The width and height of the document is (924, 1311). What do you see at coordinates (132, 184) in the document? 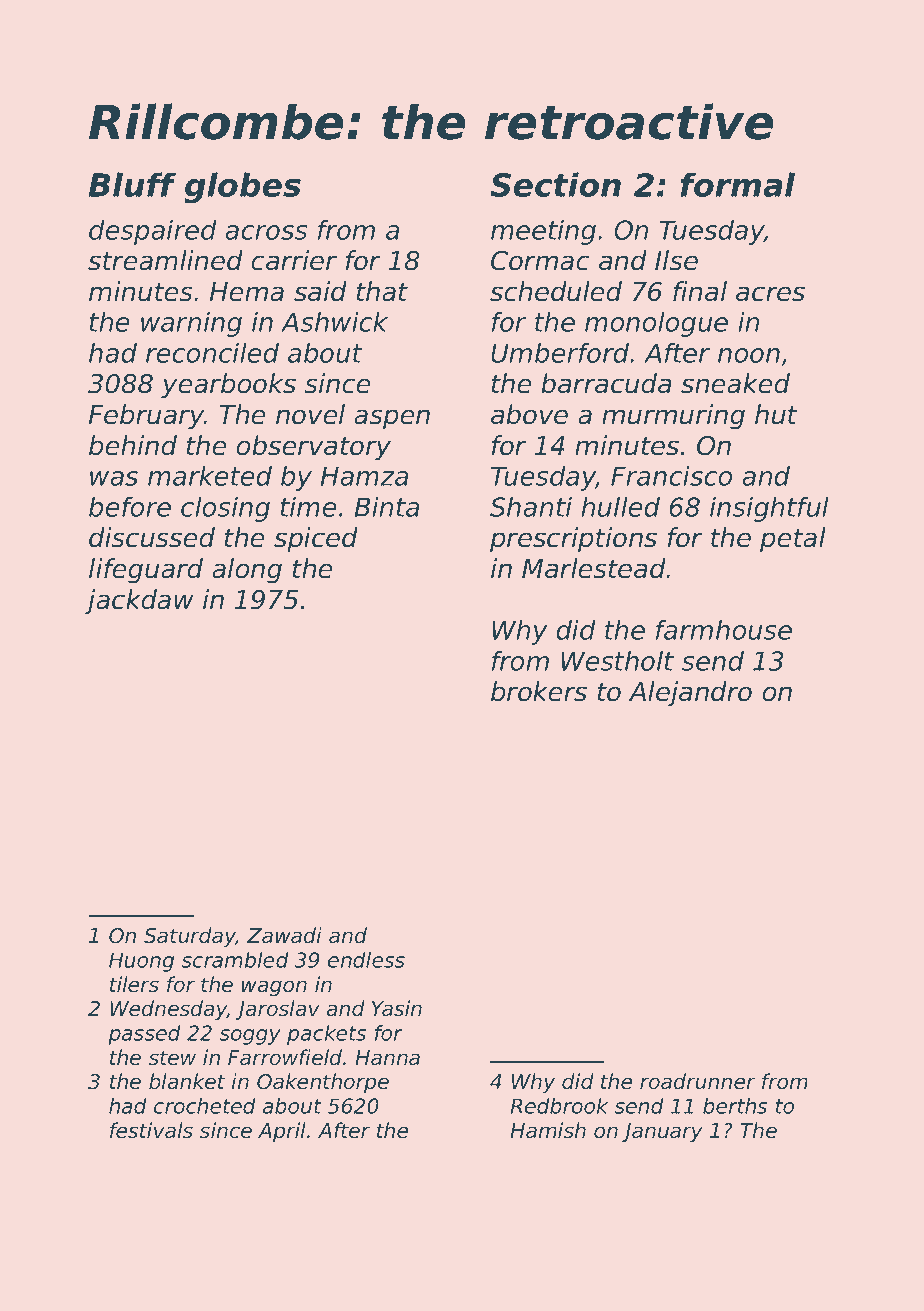
I see `Bluff` at bounding box center [132, 184].
